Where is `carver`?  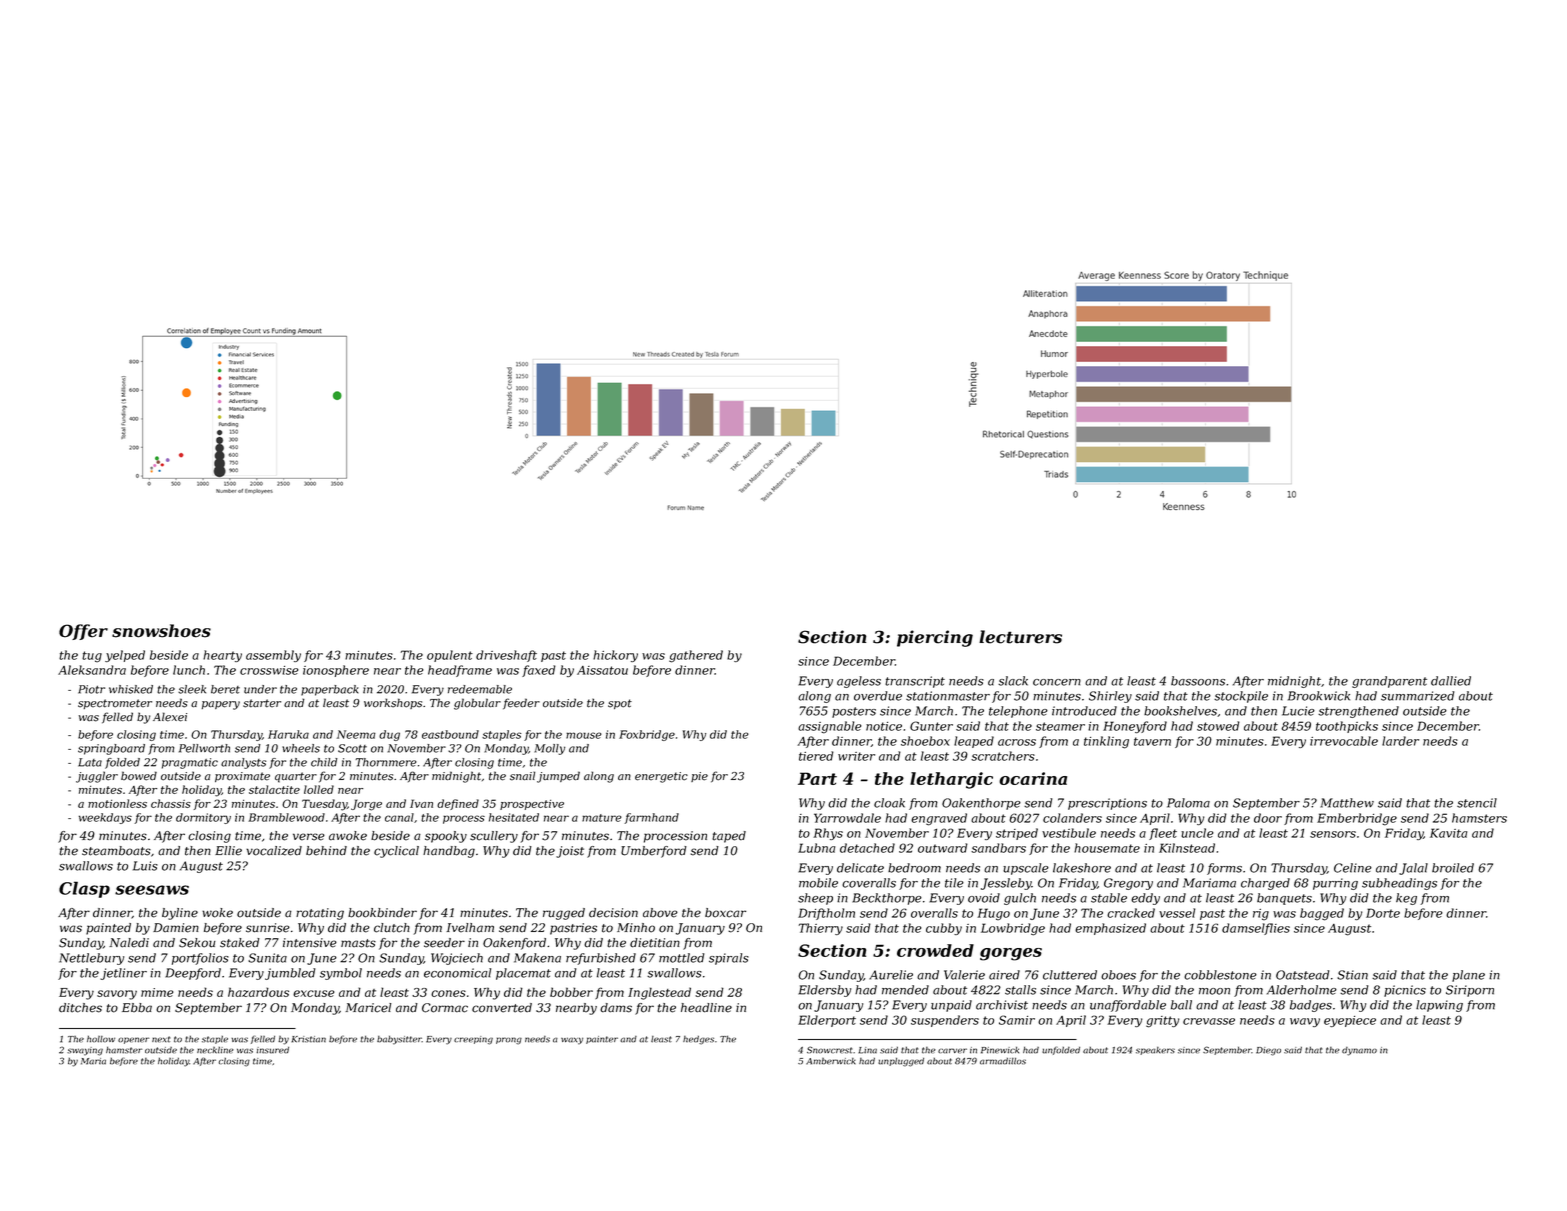
carver is located at coordinates (952, 1051).
